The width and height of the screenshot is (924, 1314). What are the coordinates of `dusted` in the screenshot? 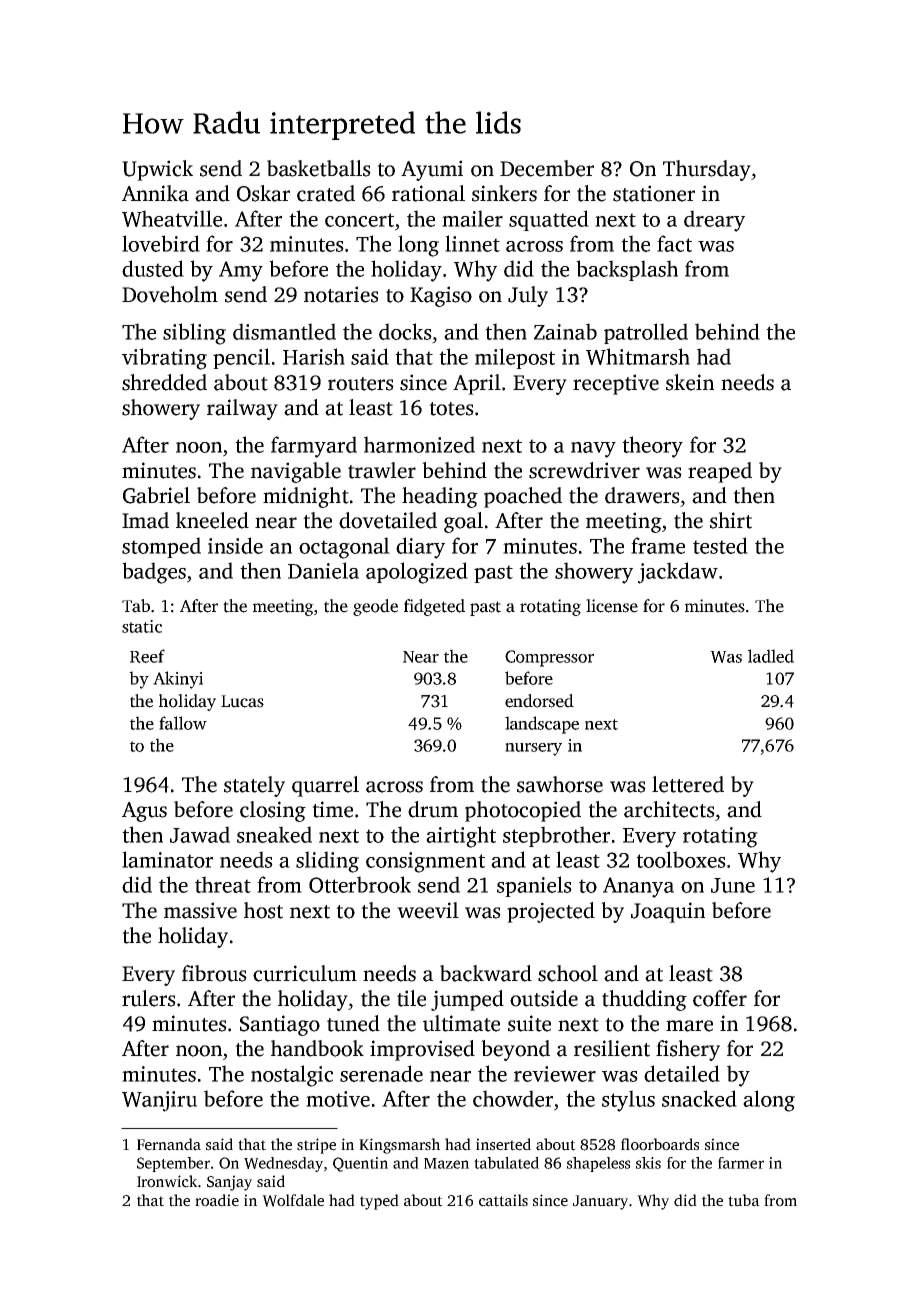 It's located at (153, 268).
